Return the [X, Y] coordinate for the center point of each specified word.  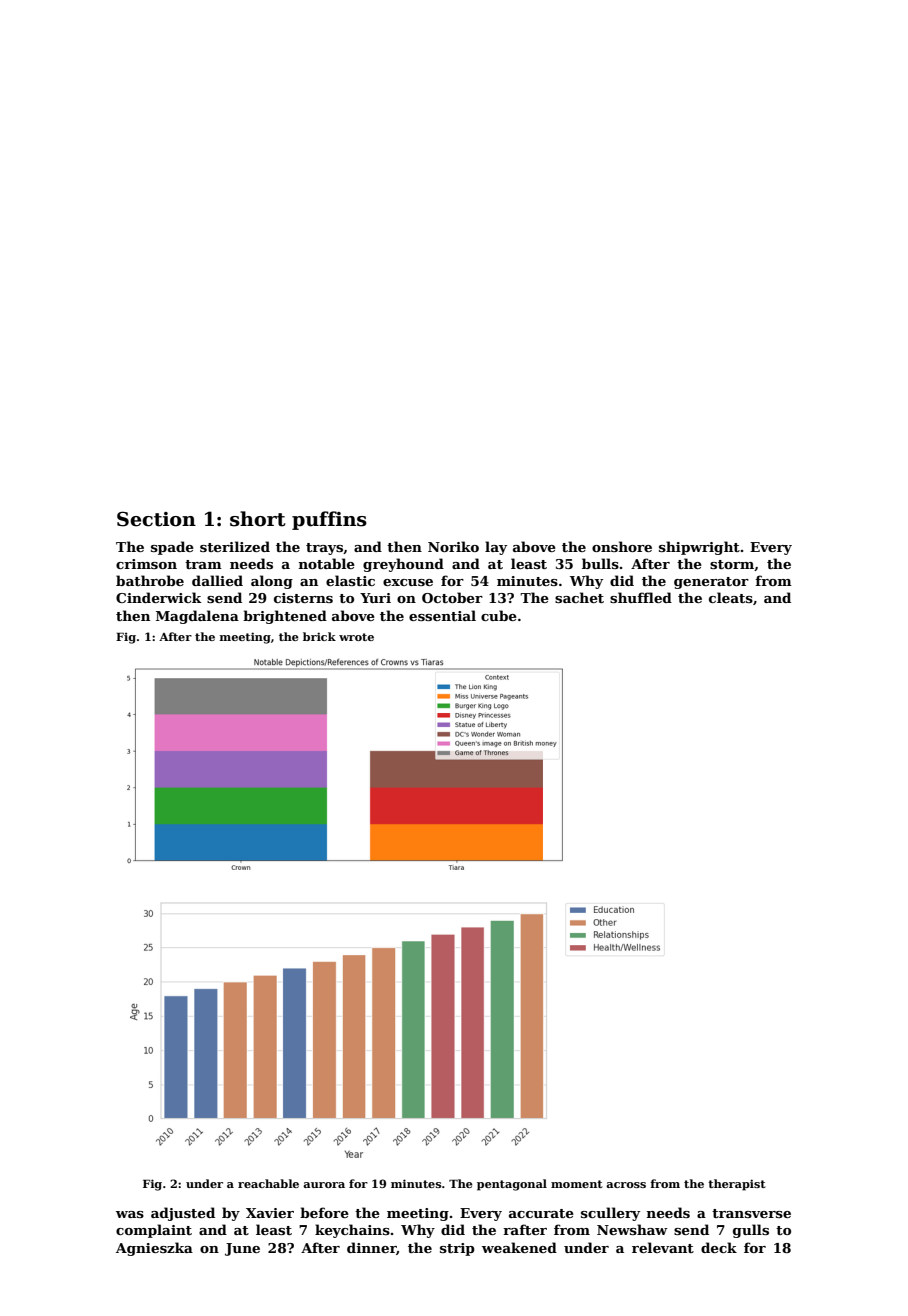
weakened [519, 1247]
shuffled [641, 597]
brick [319, 636]
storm [732, 564]
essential [442, 615]
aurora [324, 1185]
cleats [731, 597]
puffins [329, 520]
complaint [154, 1231]
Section [156, 519]
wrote [356, 637]
